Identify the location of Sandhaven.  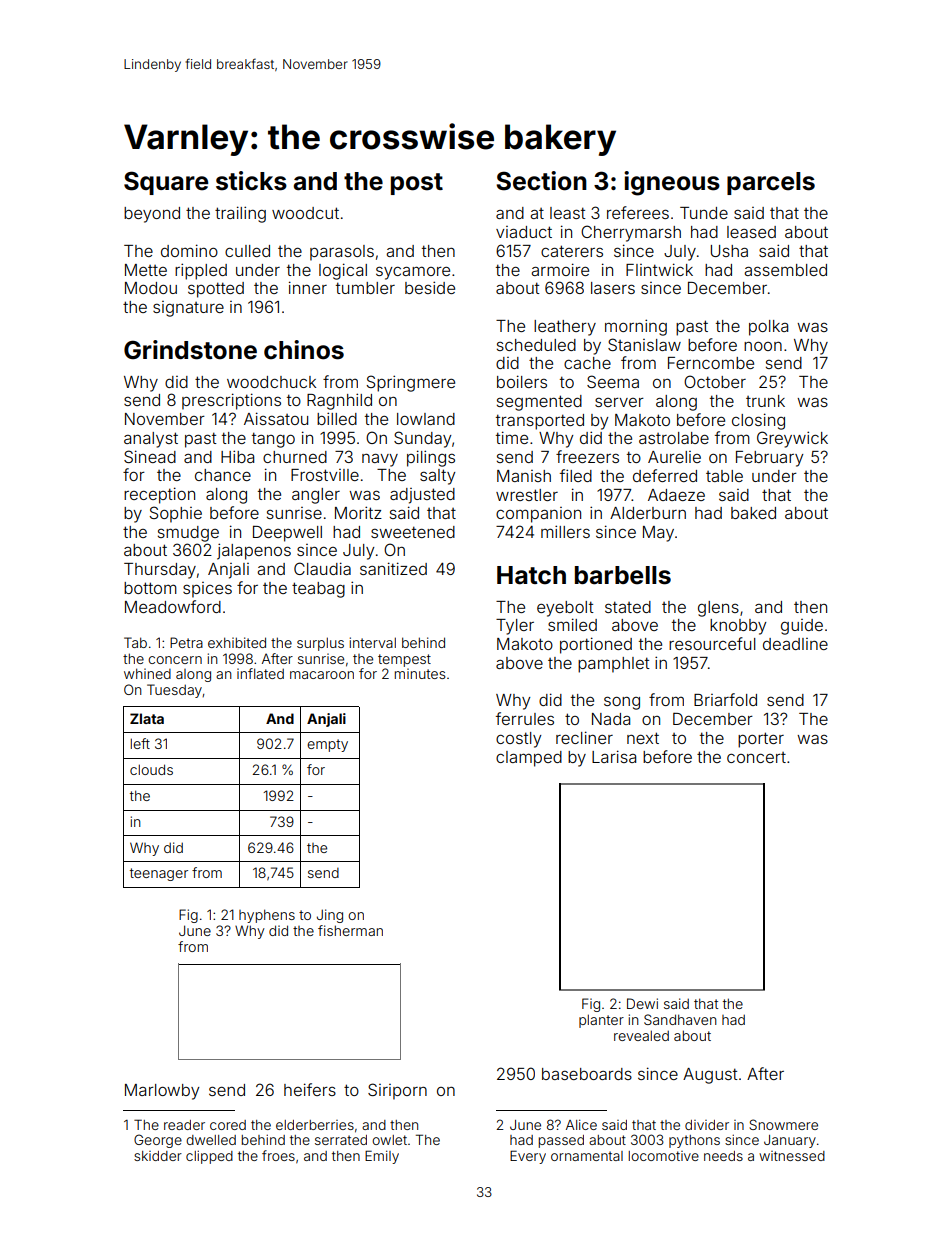
(680, 1019).
